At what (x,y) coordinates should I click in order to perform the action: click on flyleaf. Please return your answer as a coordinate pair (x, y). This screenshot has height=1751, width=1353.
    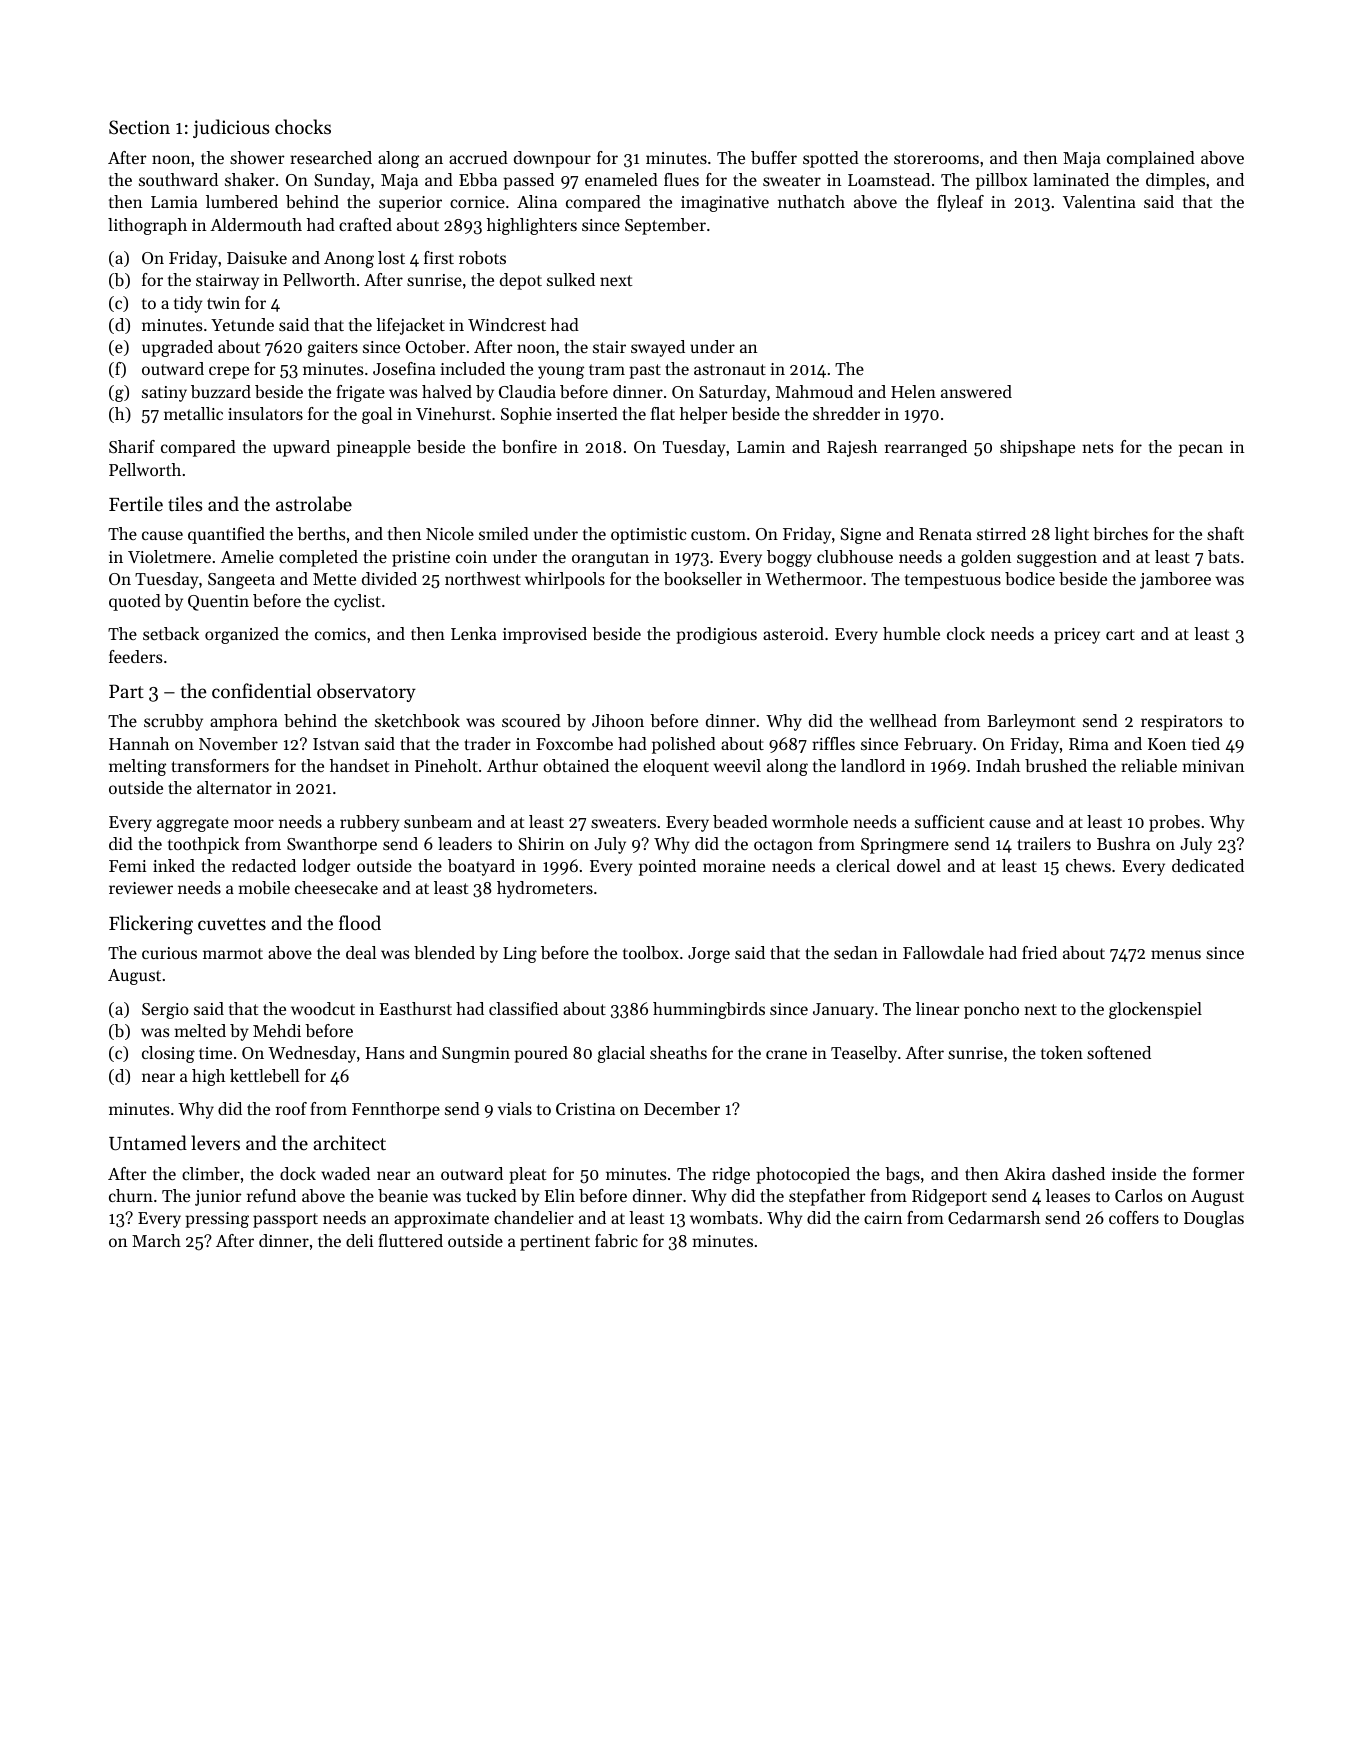
    Looking at the image, I should click on (960, 203).
